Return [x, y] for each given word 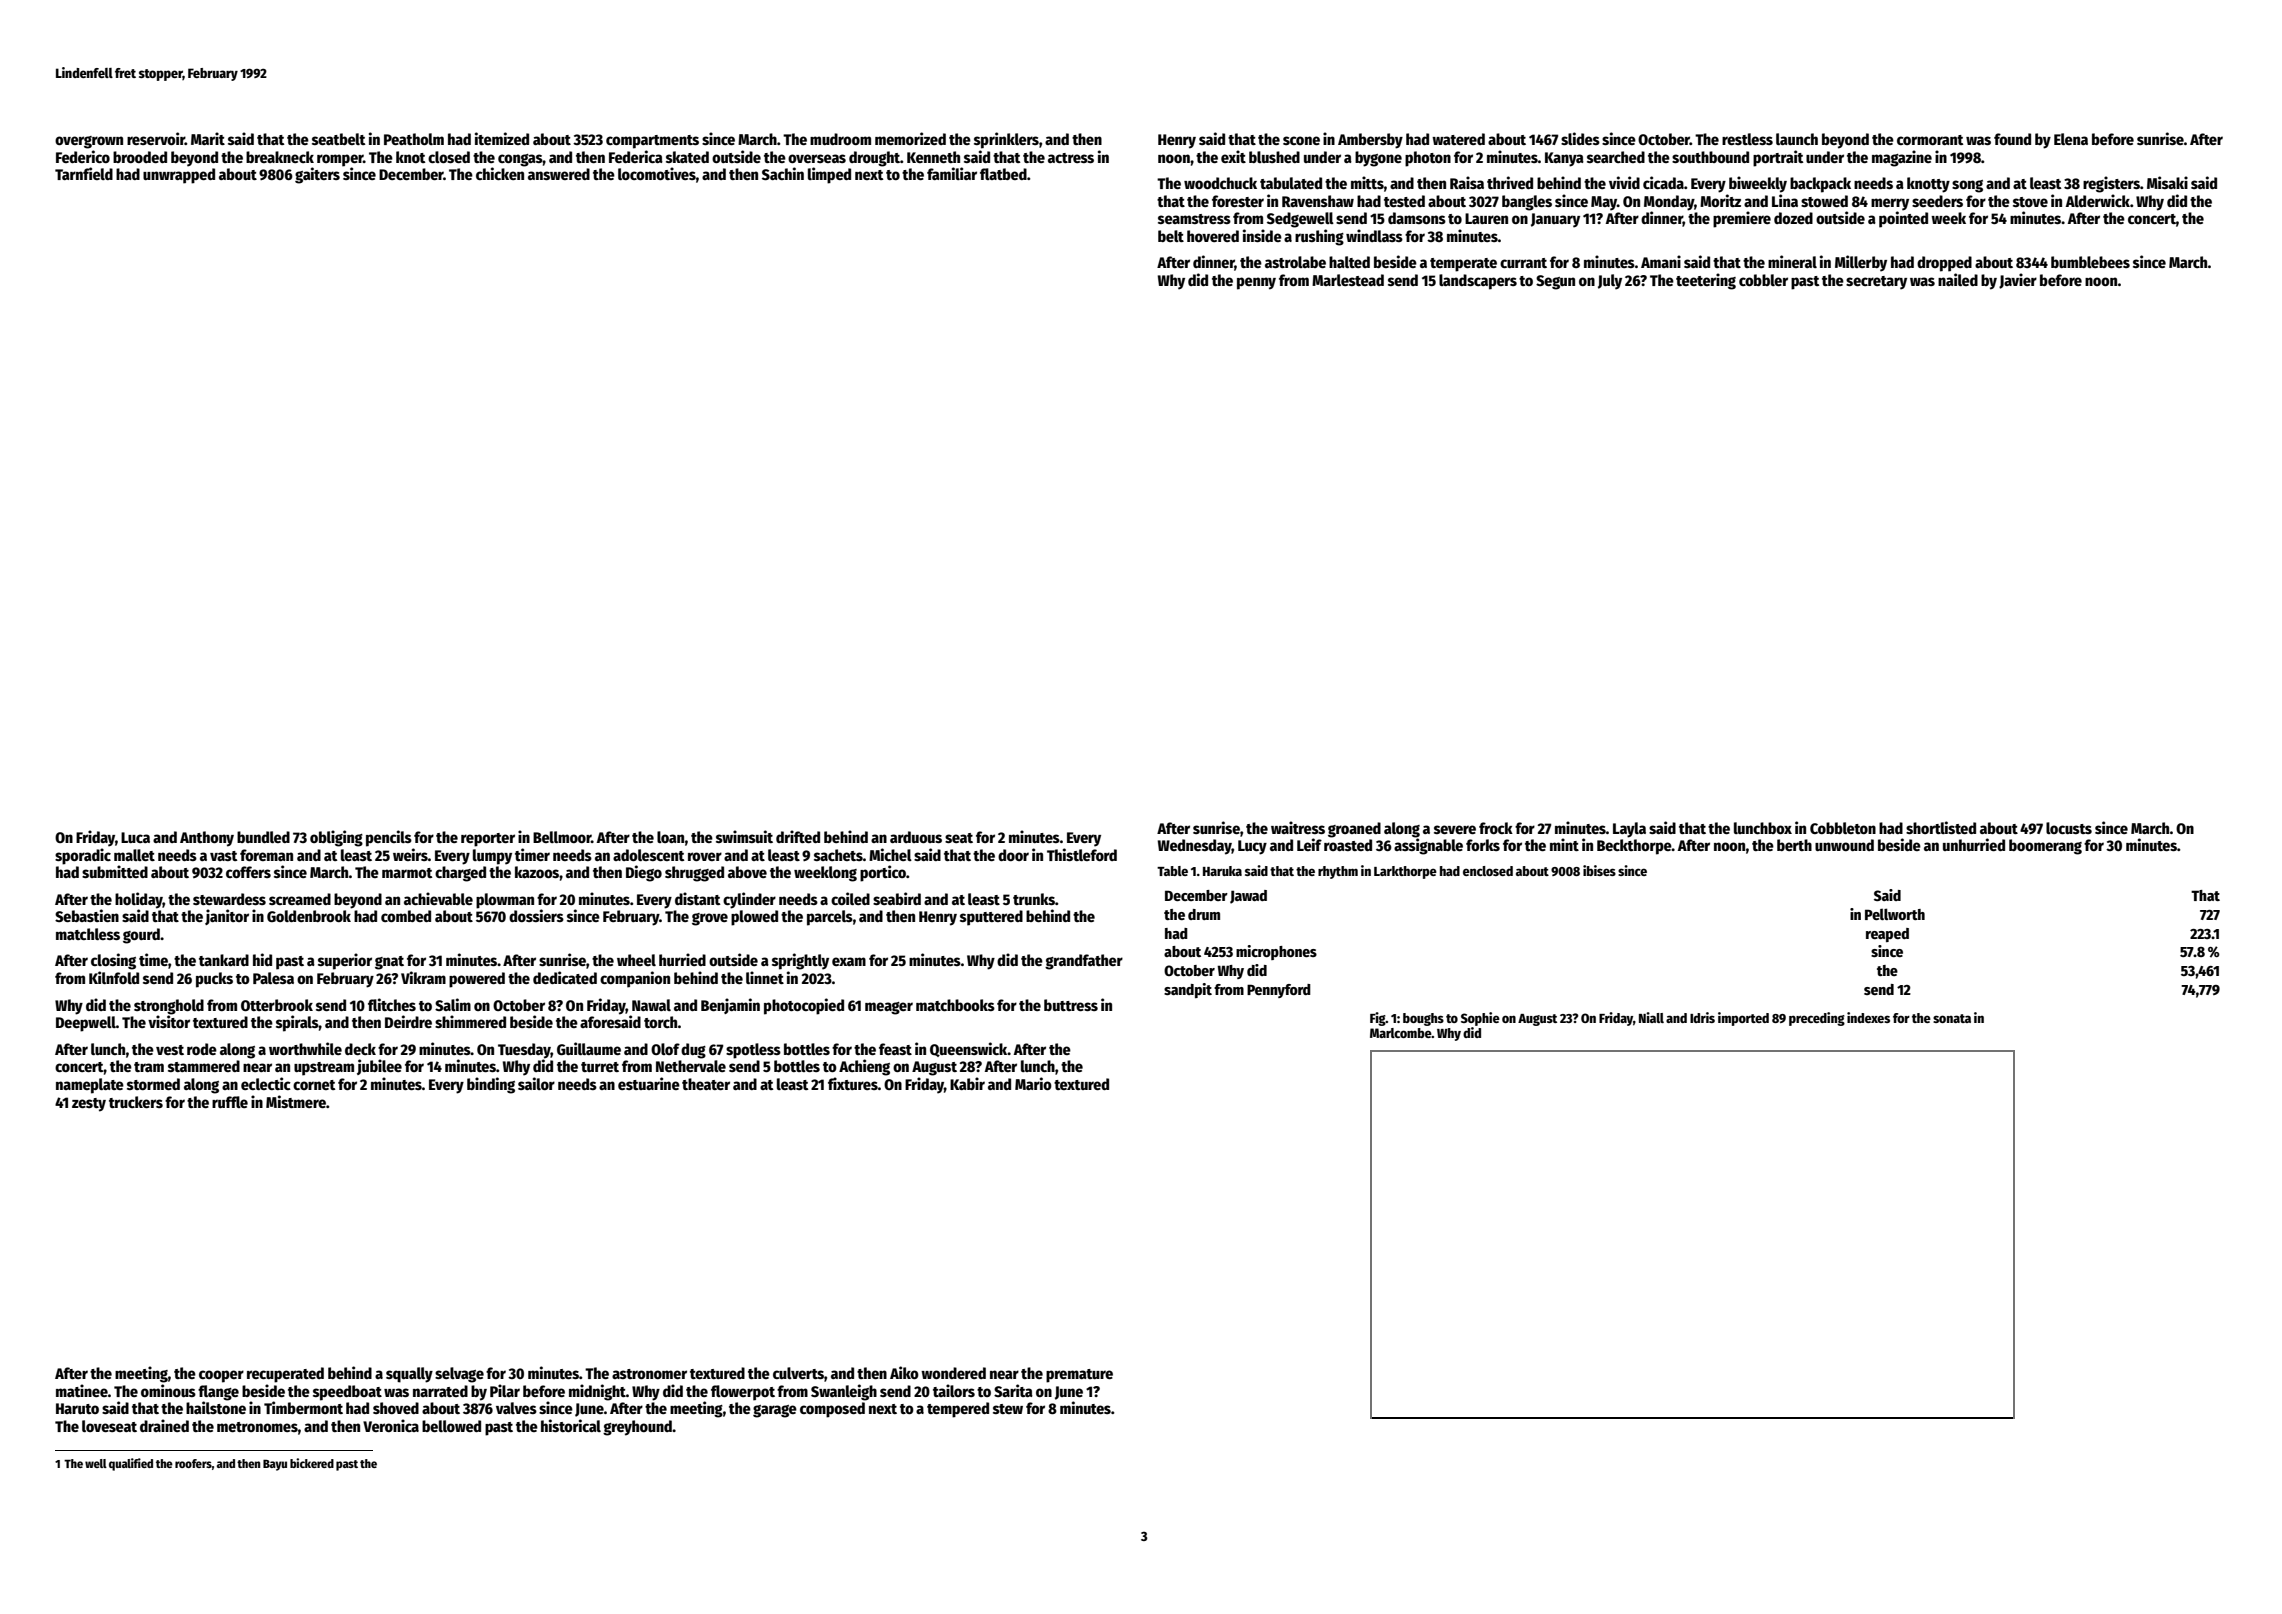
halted [1349, 262]
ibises [1599, 870]
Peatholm [414, 139]
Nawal [651, 1005]
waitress [1298, 827]
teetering [1706, 281]
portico [883, 873]
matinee [82, 1390]
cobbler [1763, 280]
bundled [263, 837]
